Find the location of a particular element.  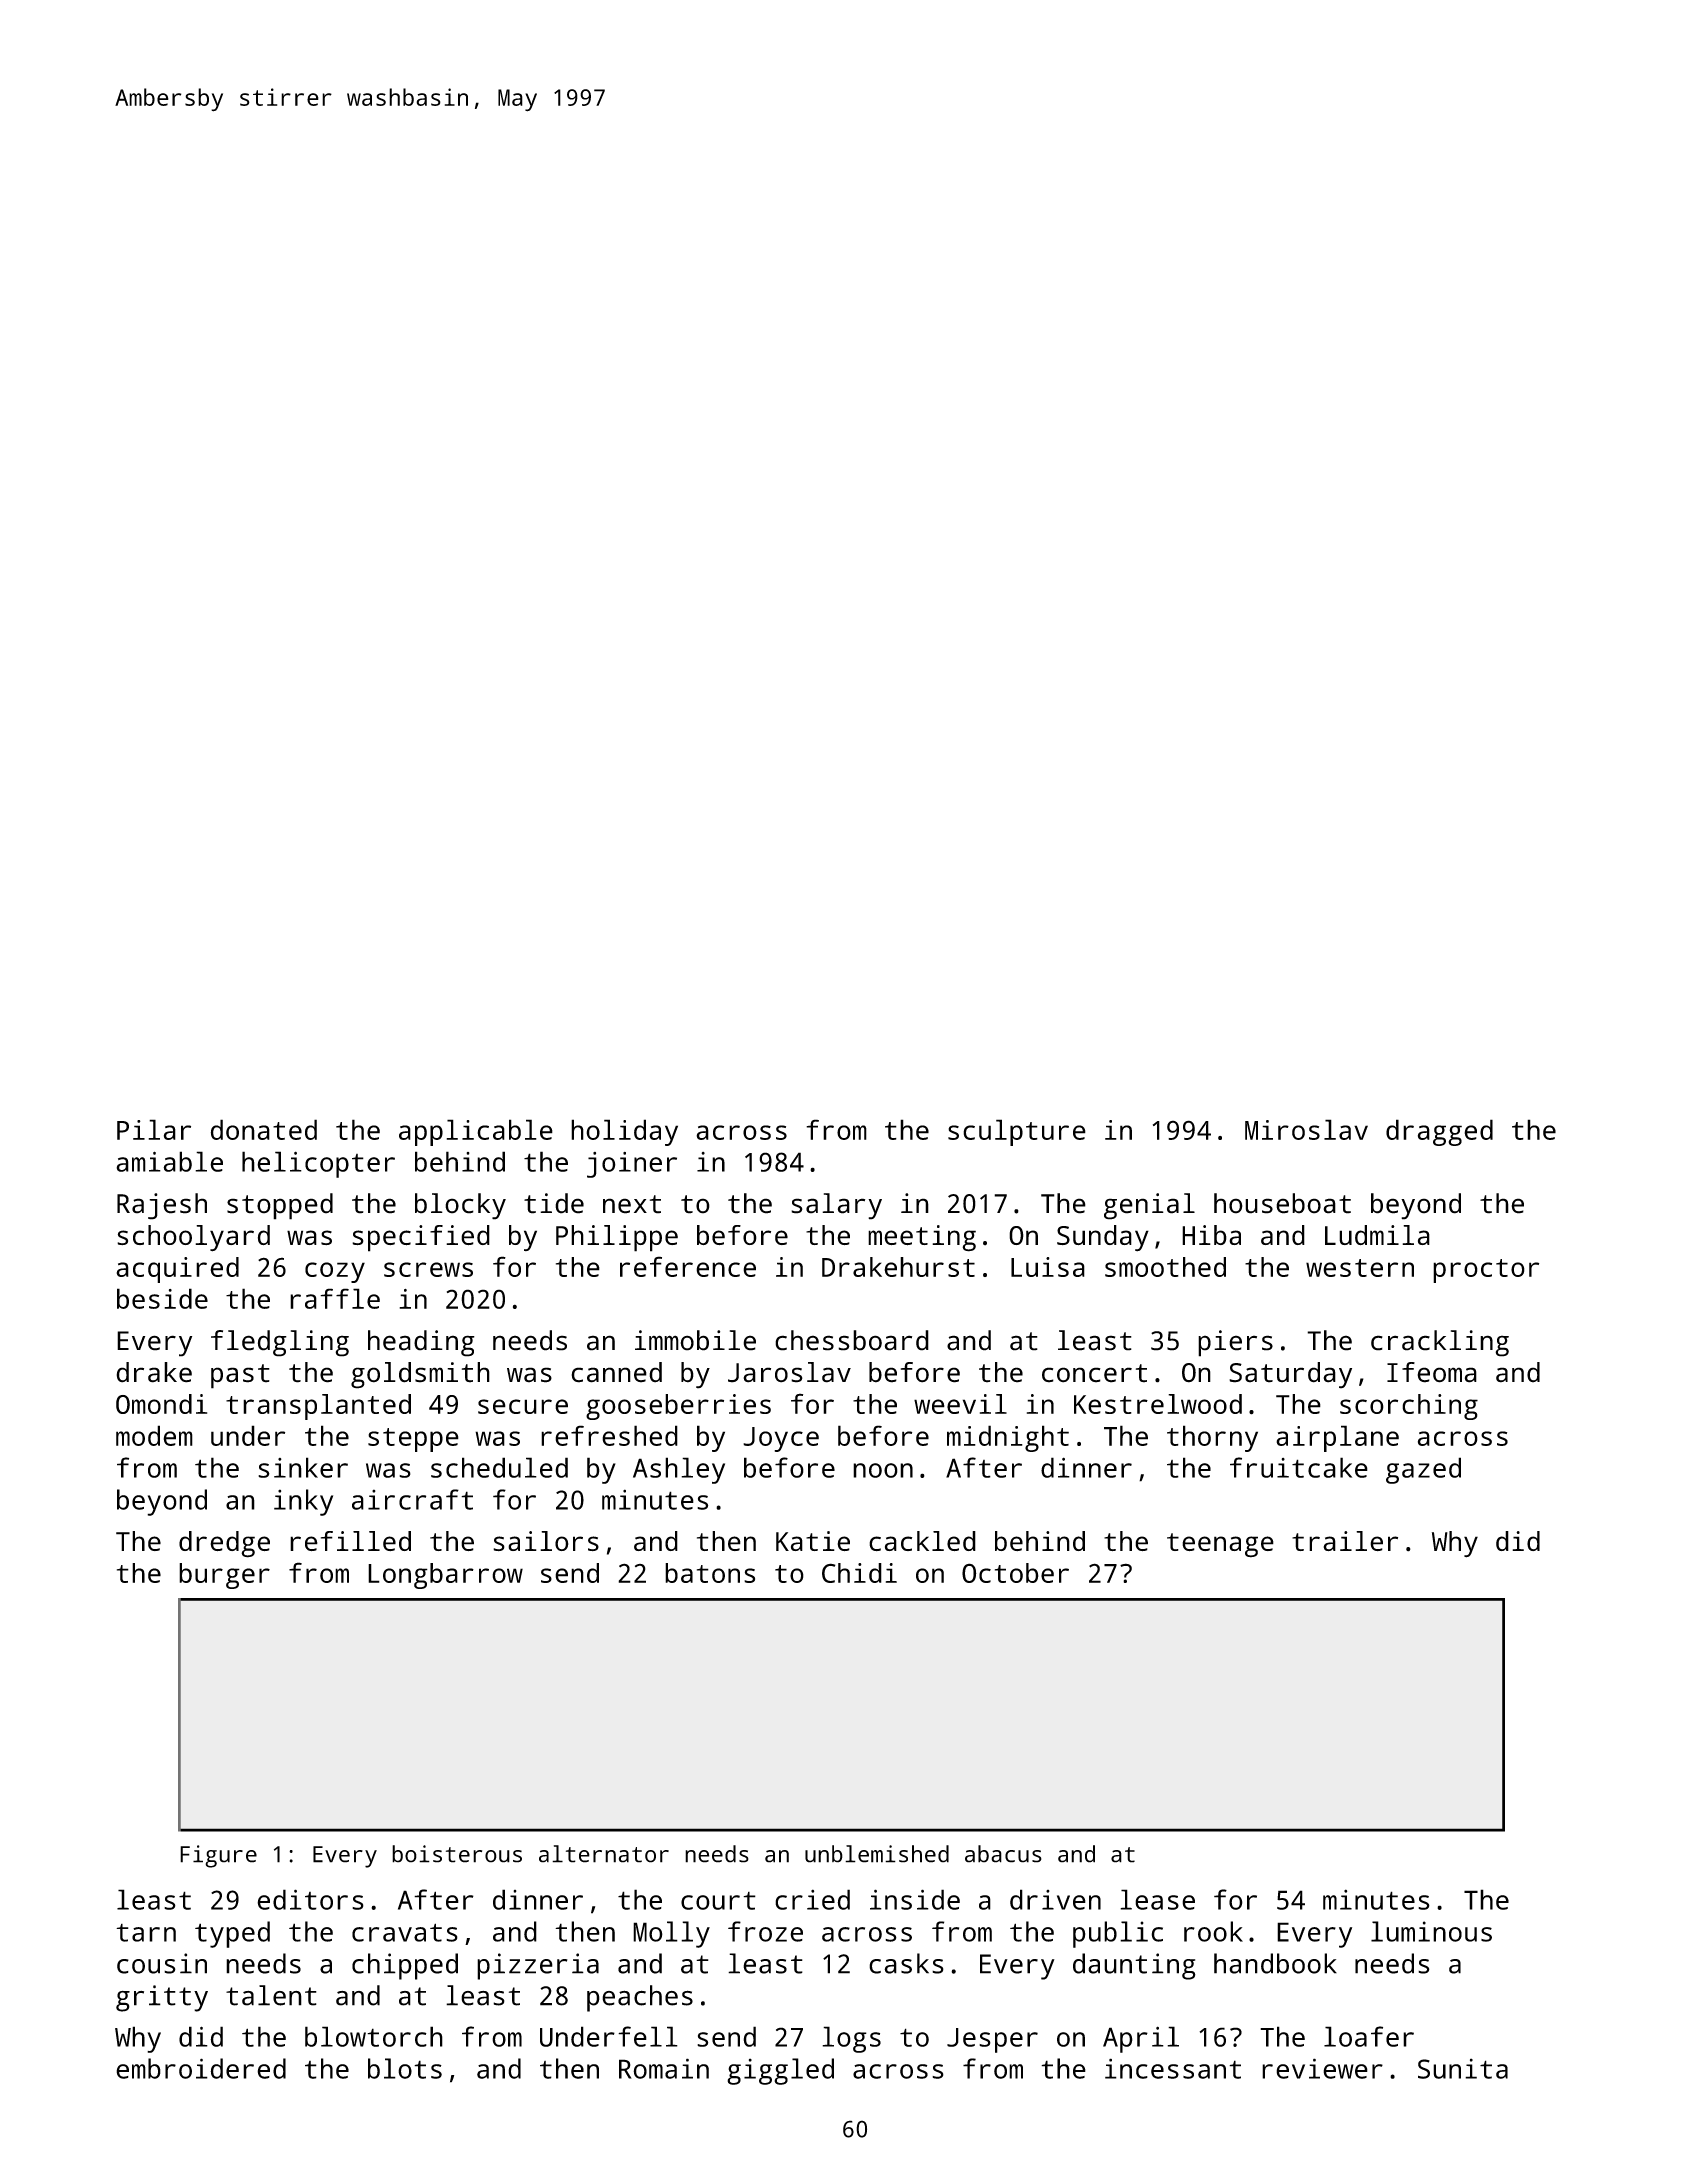

blots is located at coordinates (405, 2068).
